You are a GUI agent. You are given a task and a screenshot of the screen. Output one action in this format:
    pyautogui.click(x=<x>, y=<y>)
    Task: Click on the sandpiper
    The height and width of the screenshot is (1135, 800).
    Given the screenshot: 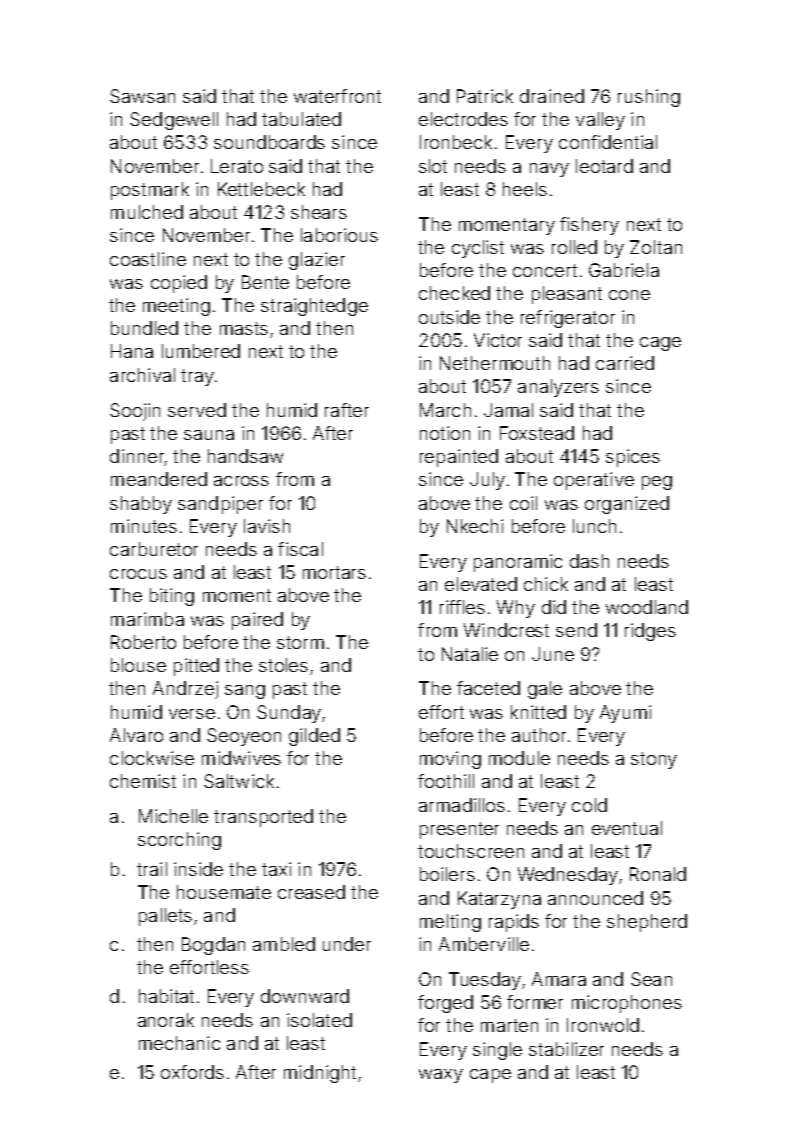 What is the action you would take?
    pyautogui.click(x=220, y=505)
